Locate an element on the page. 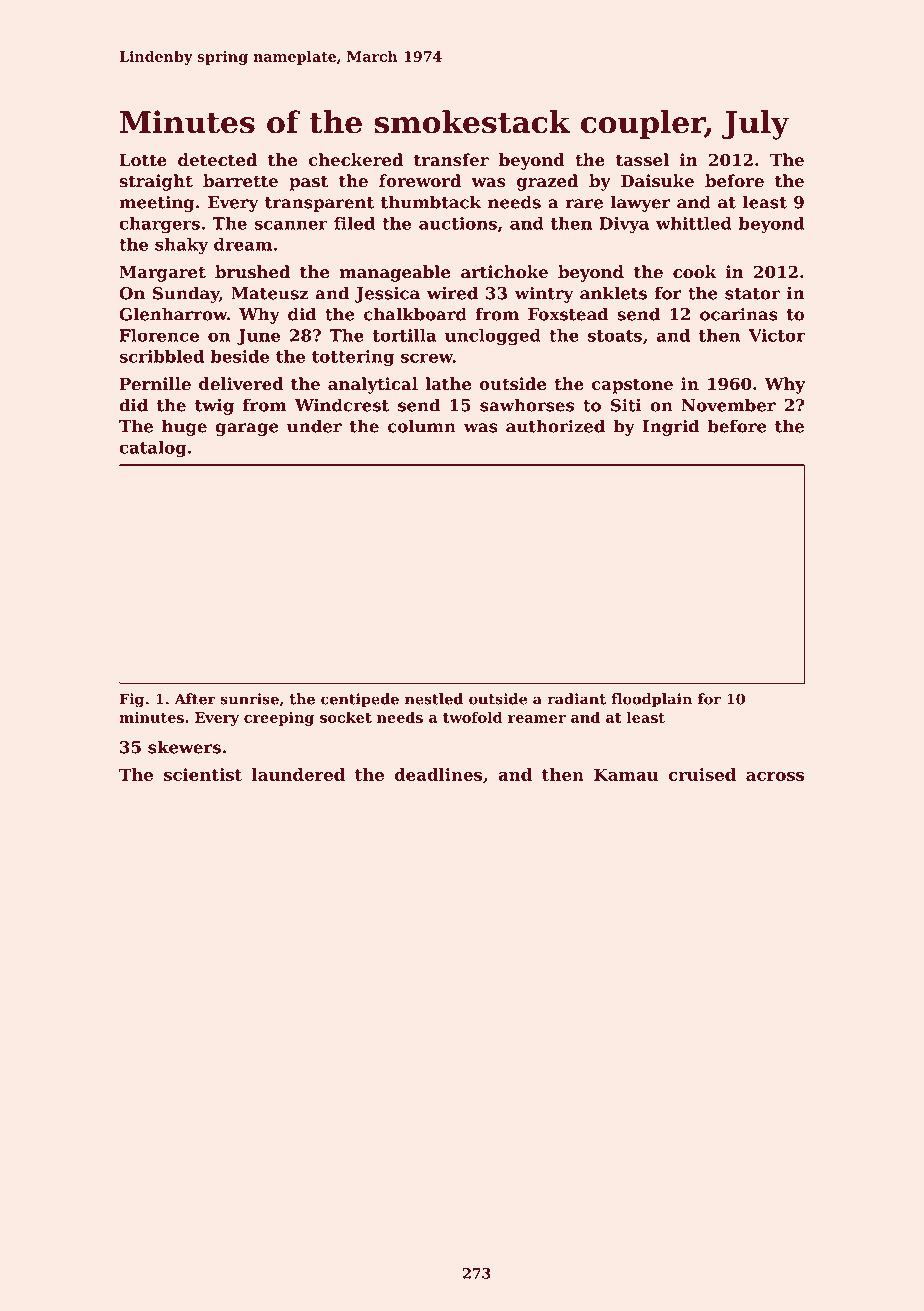 This page has width=924, height=1311. Victor is located at coordinates (777, 335).
